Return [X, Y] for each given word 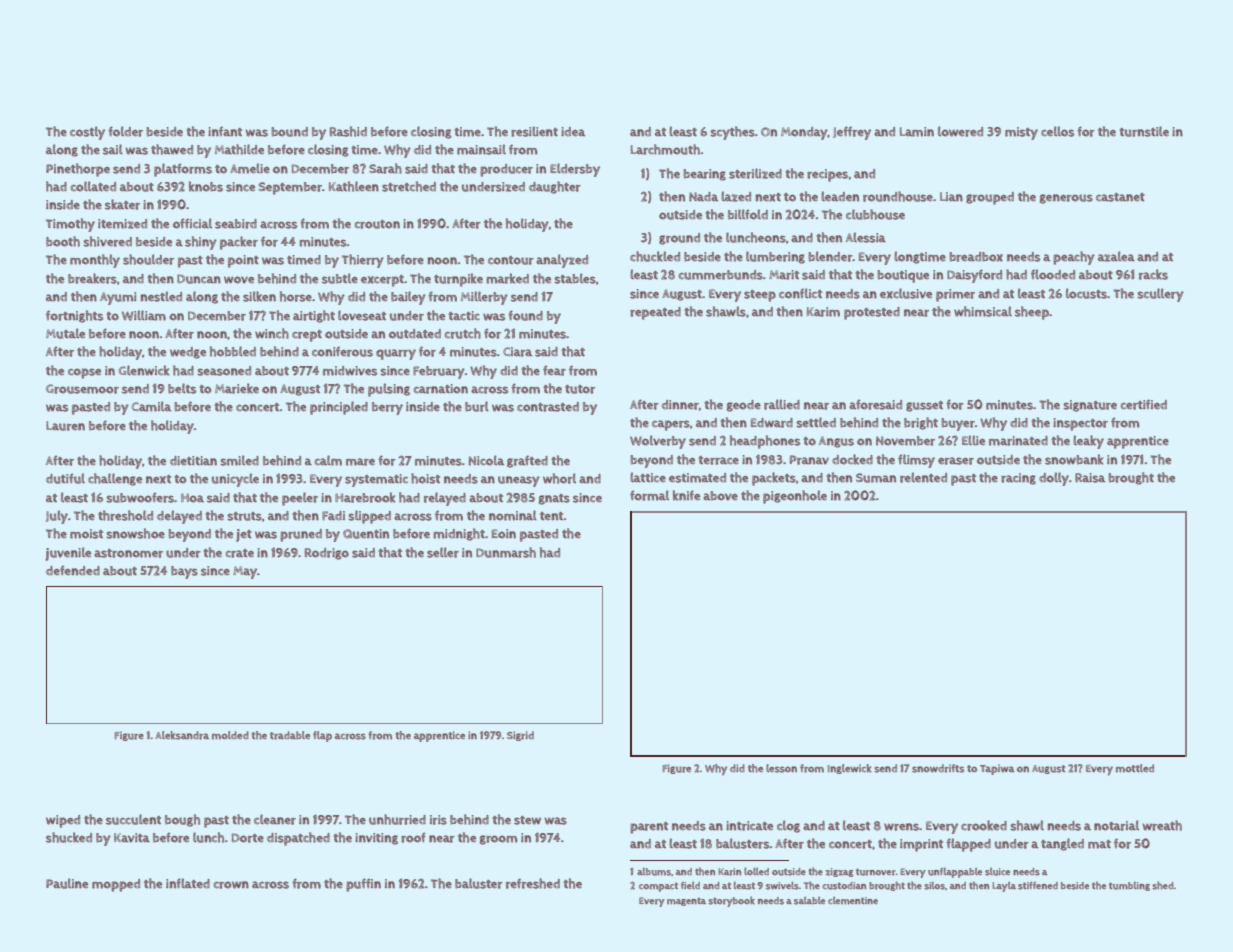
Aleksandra [182, 735]
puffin [363, 885]
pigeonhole [795, 497]
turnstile [1144, 131]
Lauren [65, 426]
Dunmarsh [506, 552]
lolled [756, 871]
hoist [425, 478]
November [905, 441]
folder [125, 131]
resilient [534, 131]
